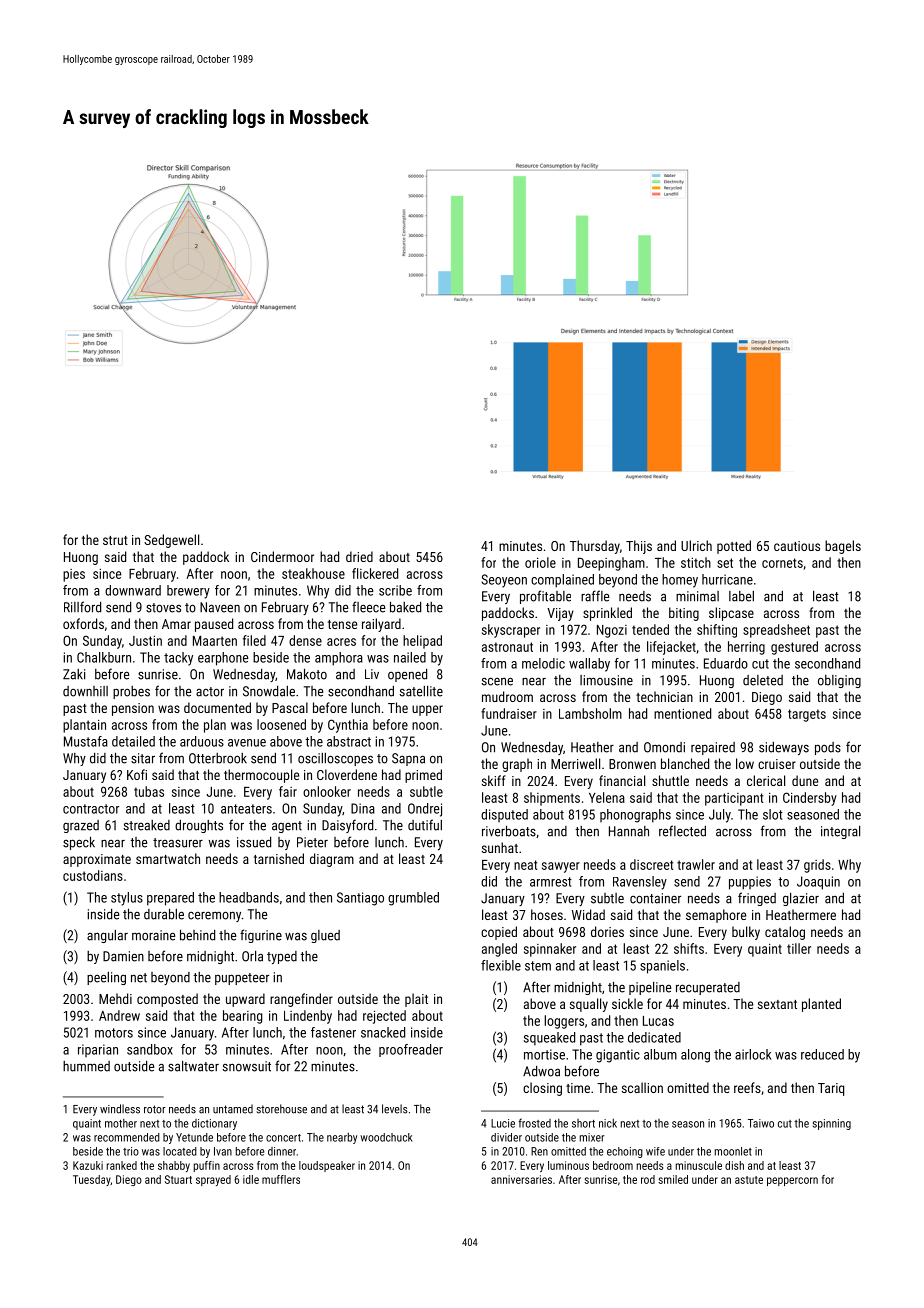 The height and width of the screenshot is (1308, 924). I want to click on airlock, so click(753, 1054).
